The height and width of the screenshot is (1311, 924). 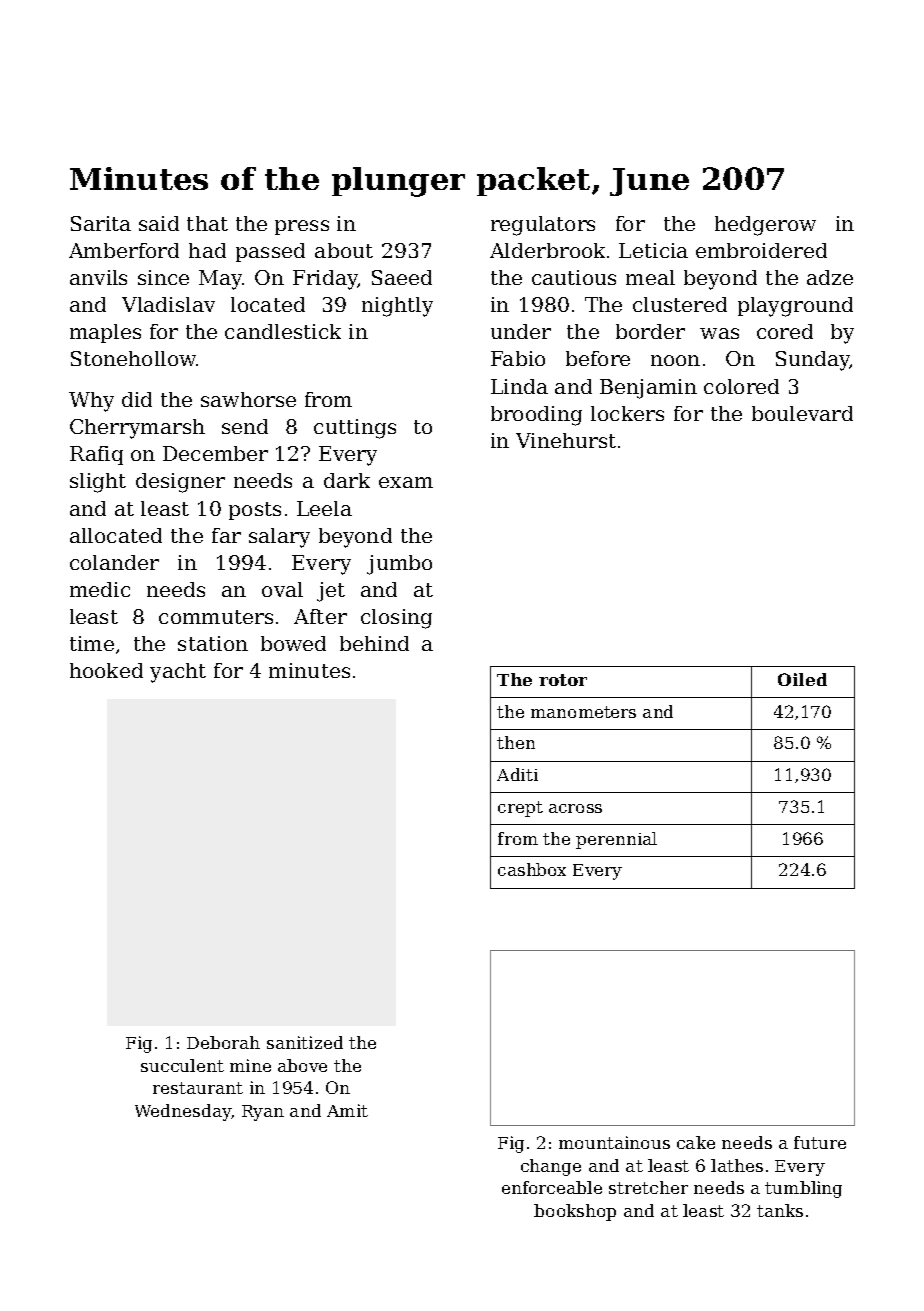 I want to click on candlestick, so click(x=283, y=331).
